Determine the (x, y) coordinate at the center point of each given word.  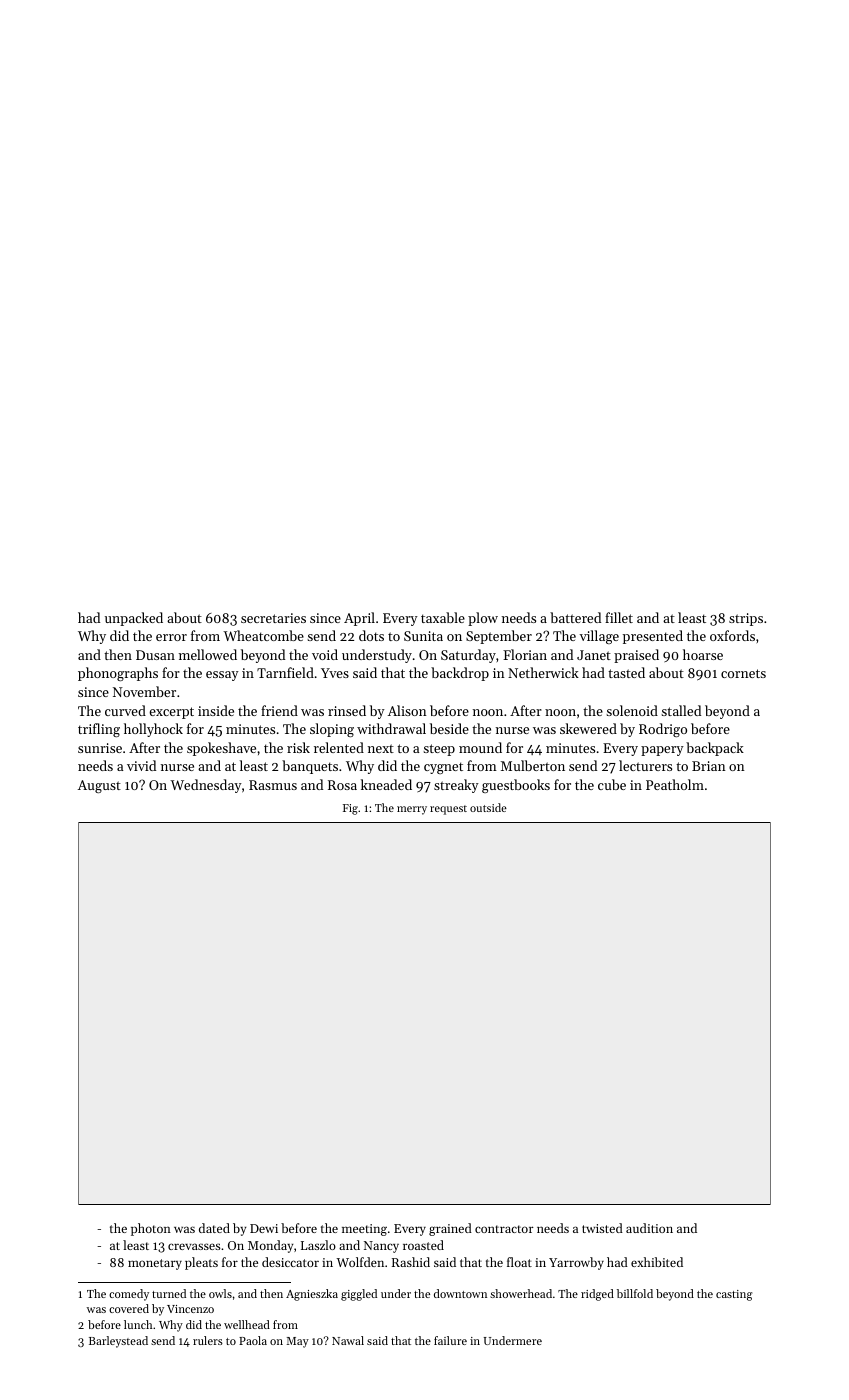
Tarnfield (285, 672)
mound (480, 747)
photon (151, 1229)
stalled (681, 710)
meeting (364, 1230)
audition (649, 1228)
